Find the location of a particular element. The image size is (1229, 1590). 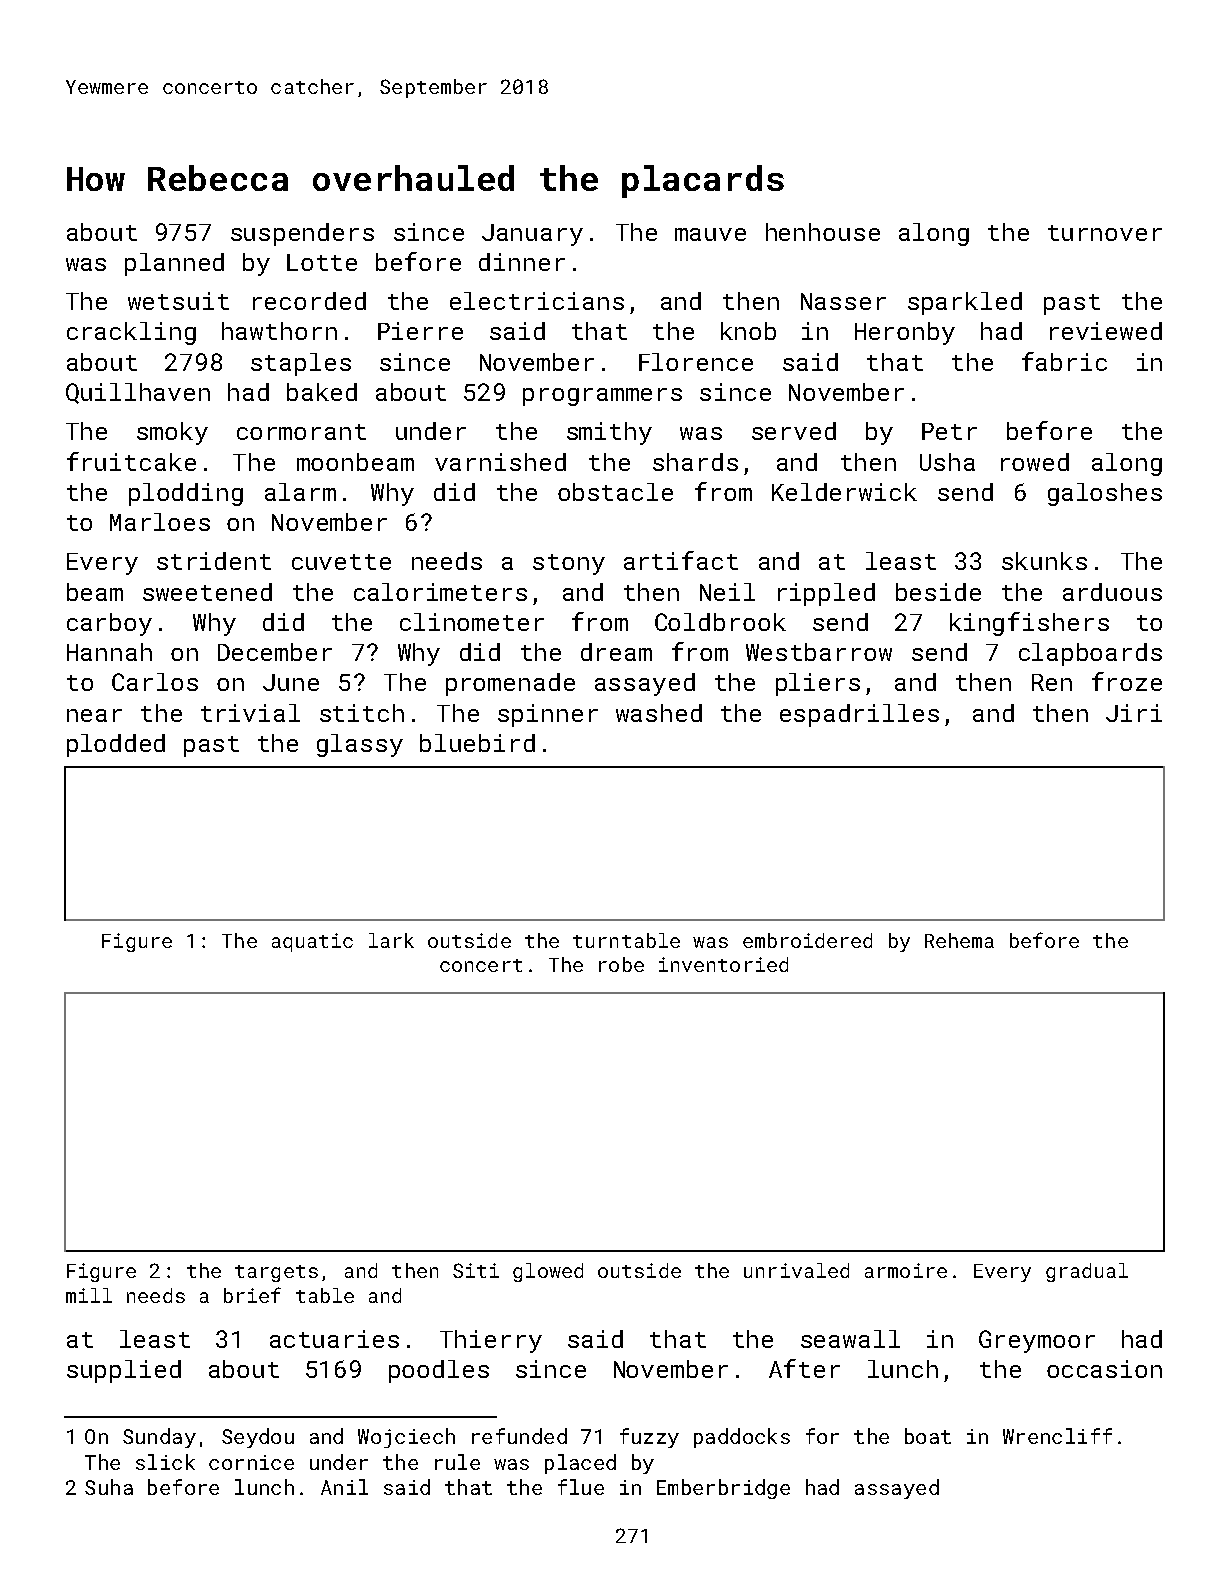

Carlos is located at coordinates (155, 682).
